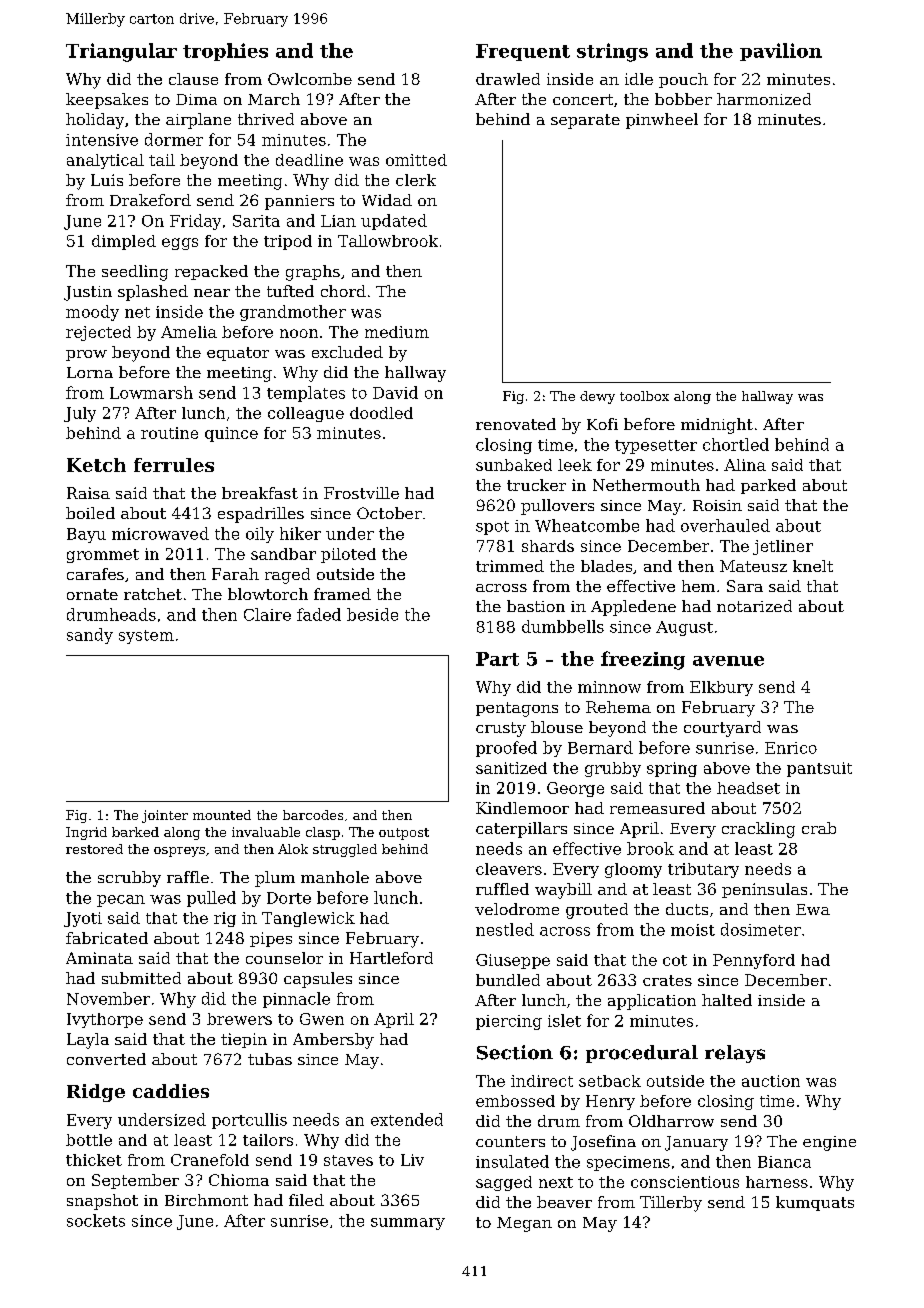  I want to click on kumquats, so click(815, 1203).
